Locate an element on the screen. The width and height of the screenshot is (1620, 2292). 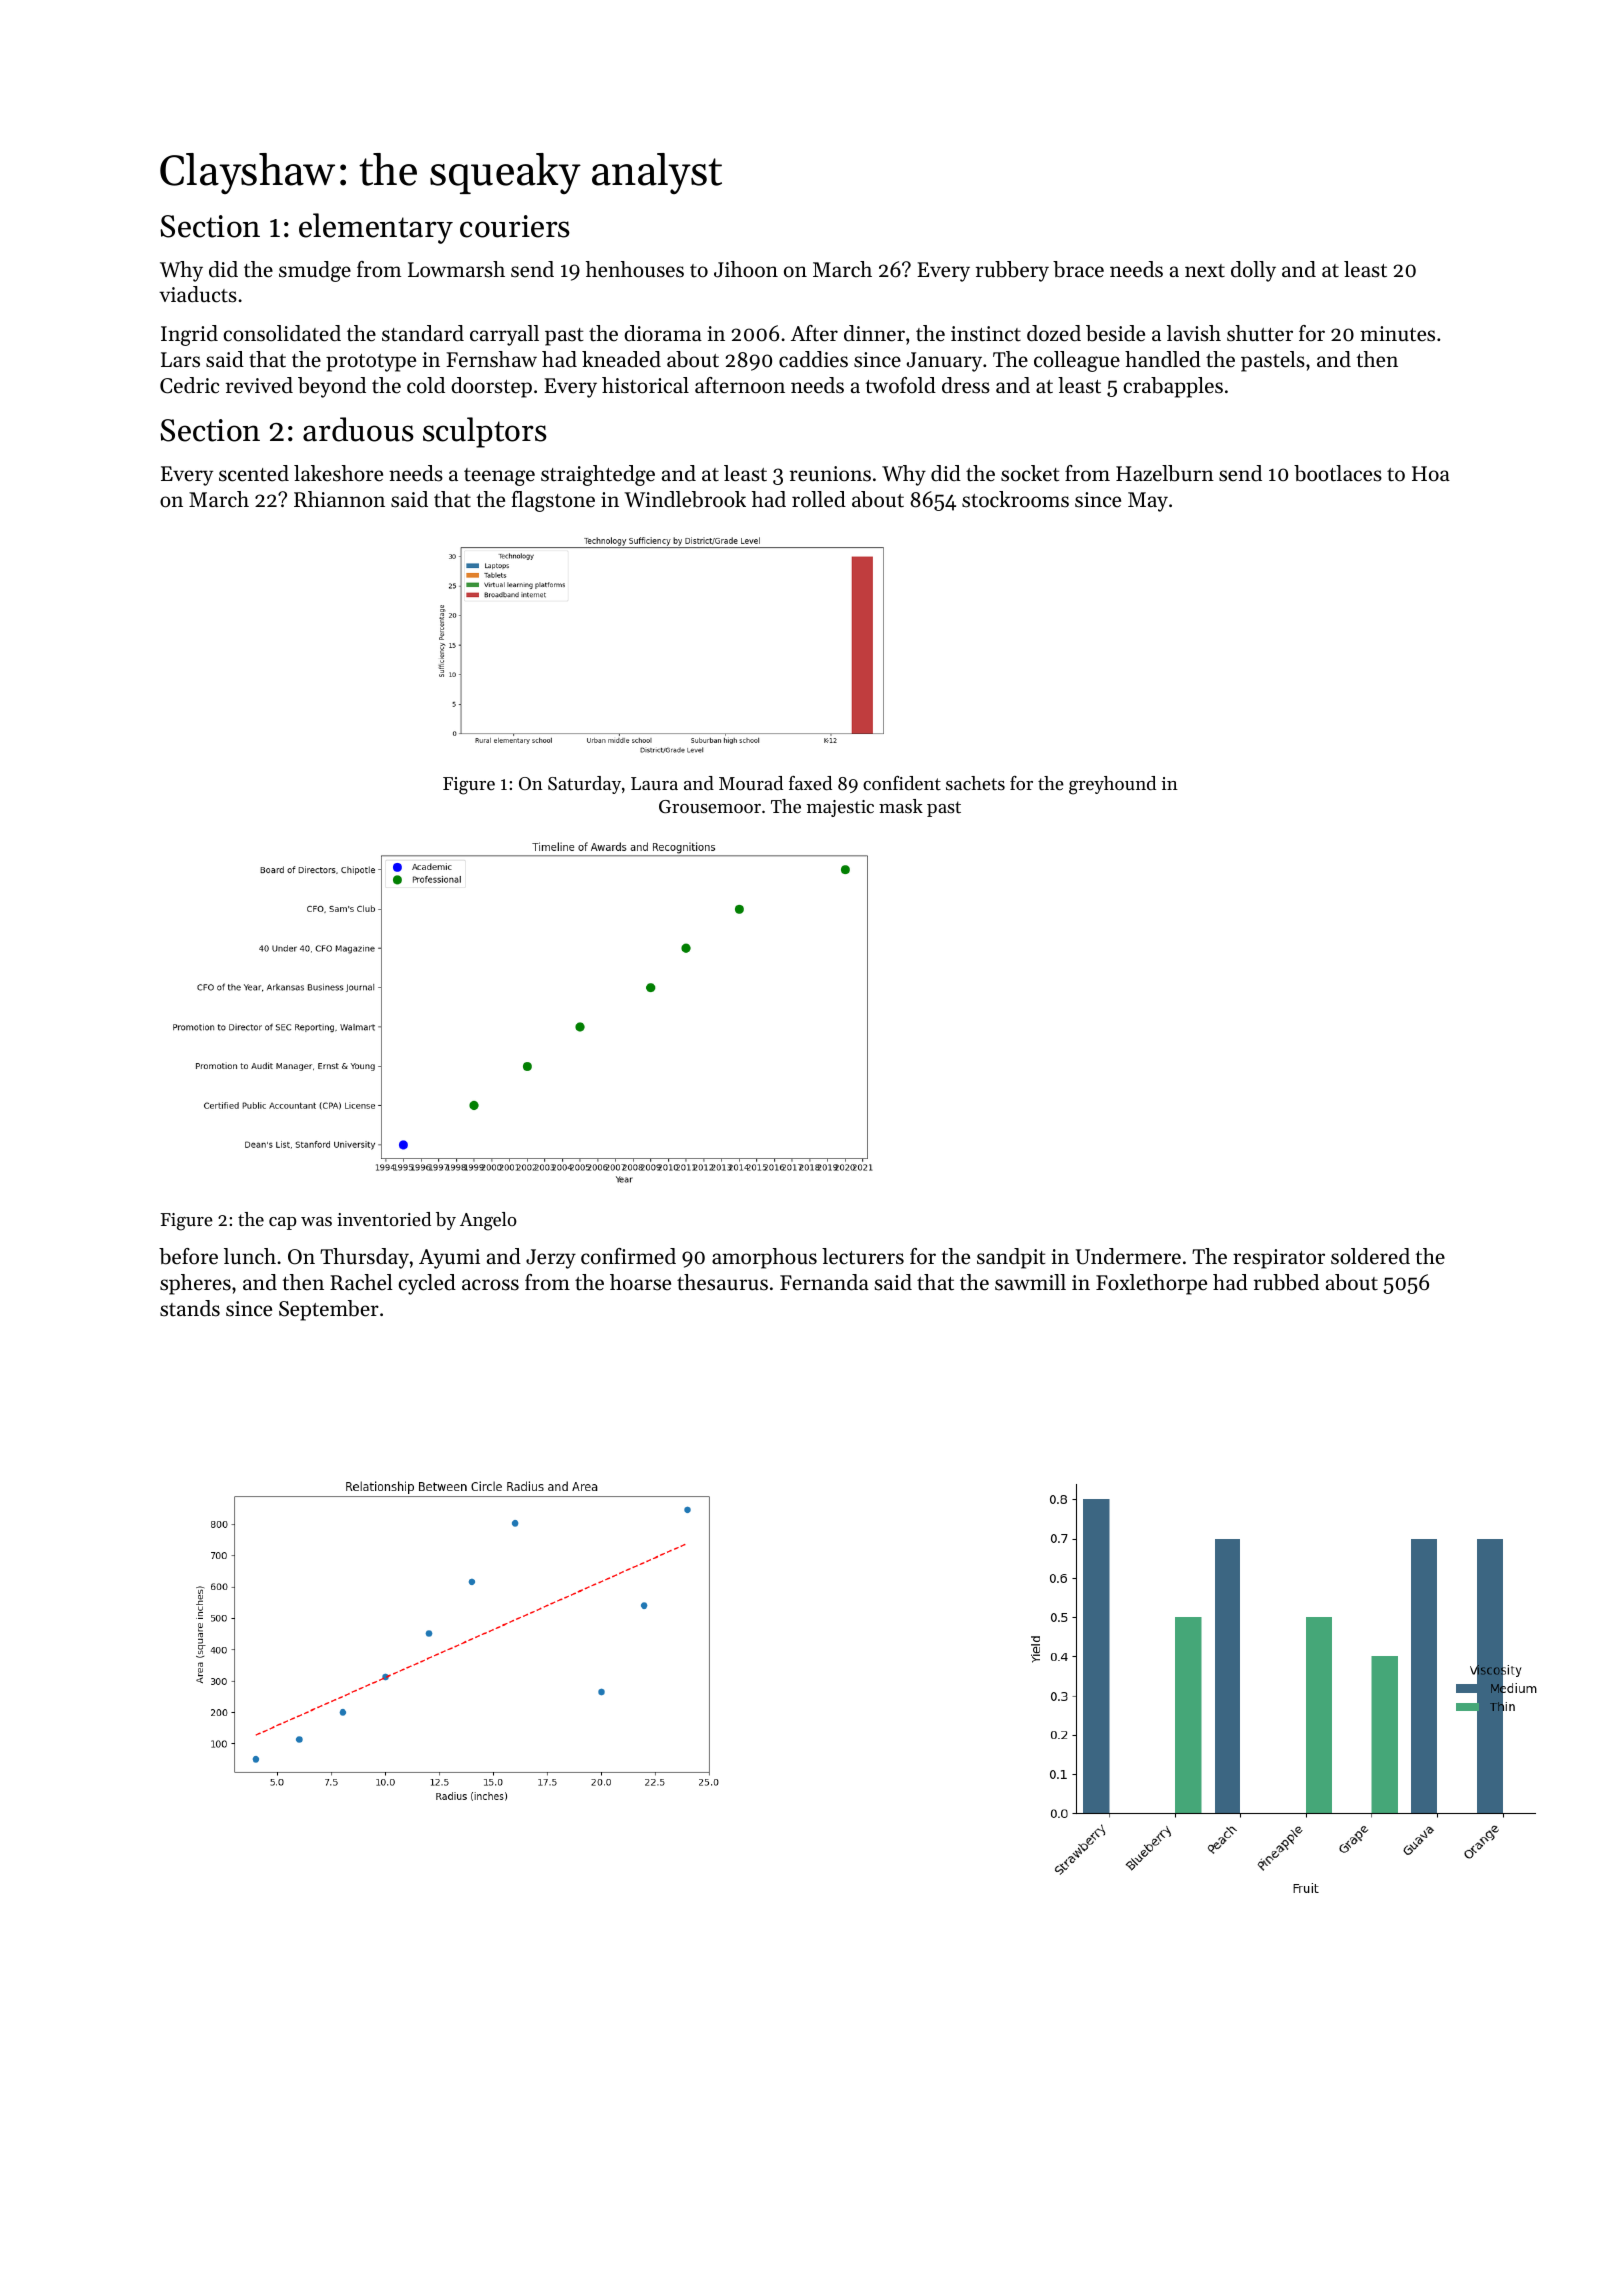
viaducts is located at coordinates (198, 294).
